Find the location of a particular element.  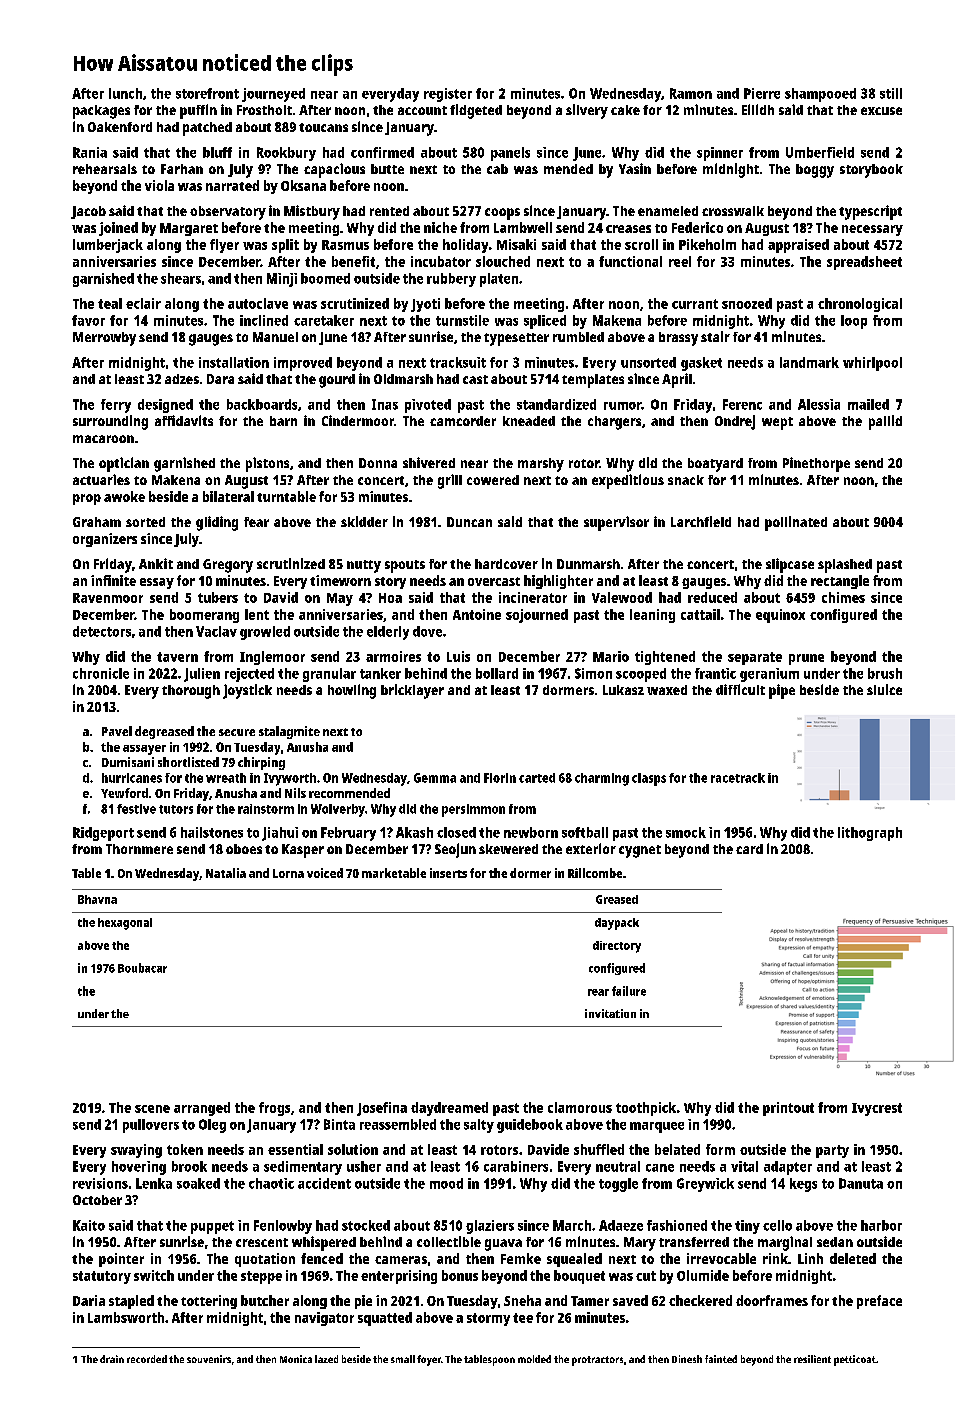

usher is located at coordinates (364, 1166).
